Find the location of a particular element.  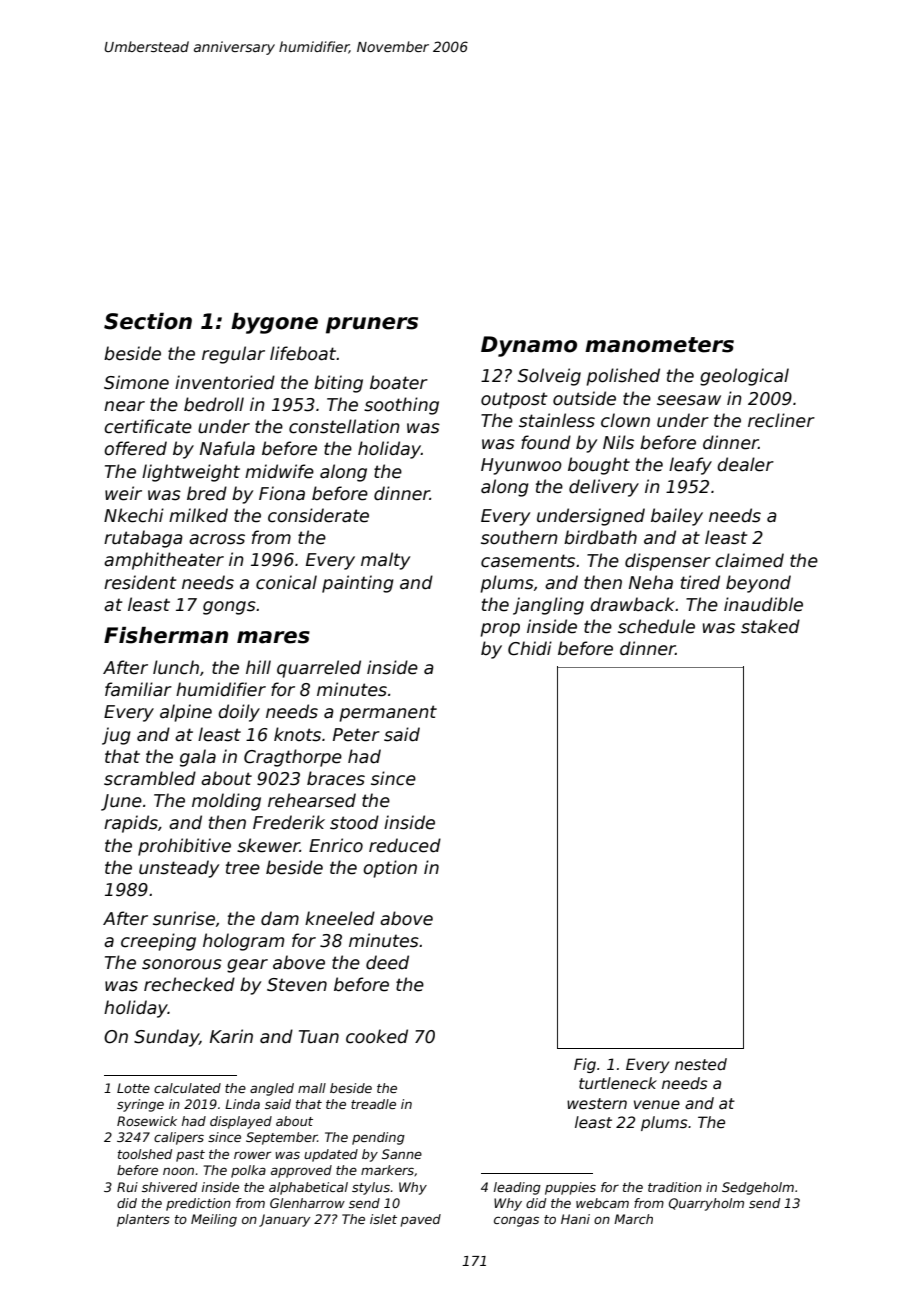

Hyunwoo is located at coordinates (521, 466).
